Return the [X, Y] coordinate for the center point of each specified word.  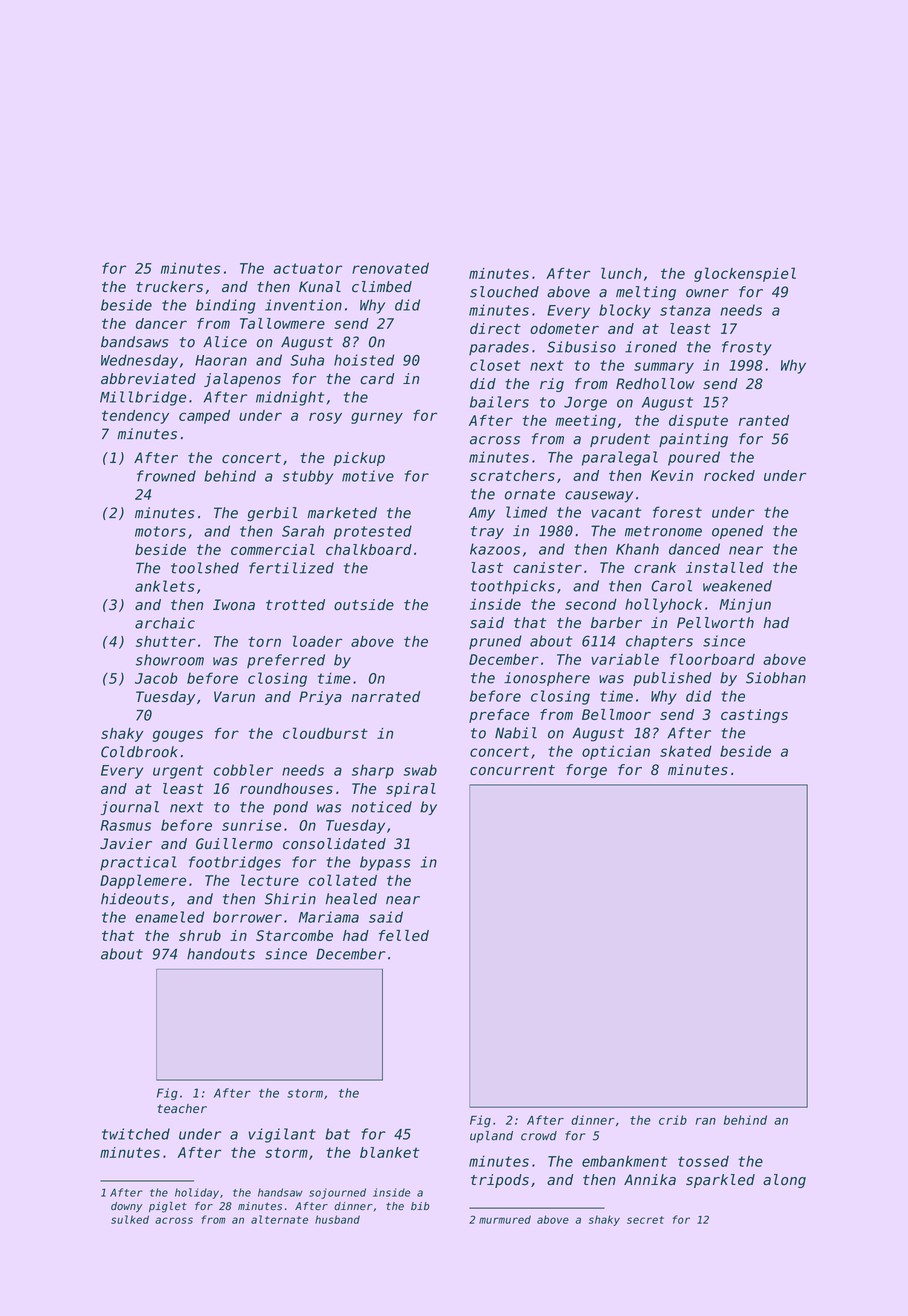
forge [586, 771]
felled [404, 935]
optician [616, 752]
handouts [221, 954]
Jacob [156, 678]
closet [495, 365]
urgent [178, 772]
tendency [135, 417]
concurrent [512, 770]
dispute [698, 422]
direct [495, 328]
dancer [161, 323]
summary [664, 368]
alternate [279, 1219]
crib [673, 1120]
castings [754, 716]
